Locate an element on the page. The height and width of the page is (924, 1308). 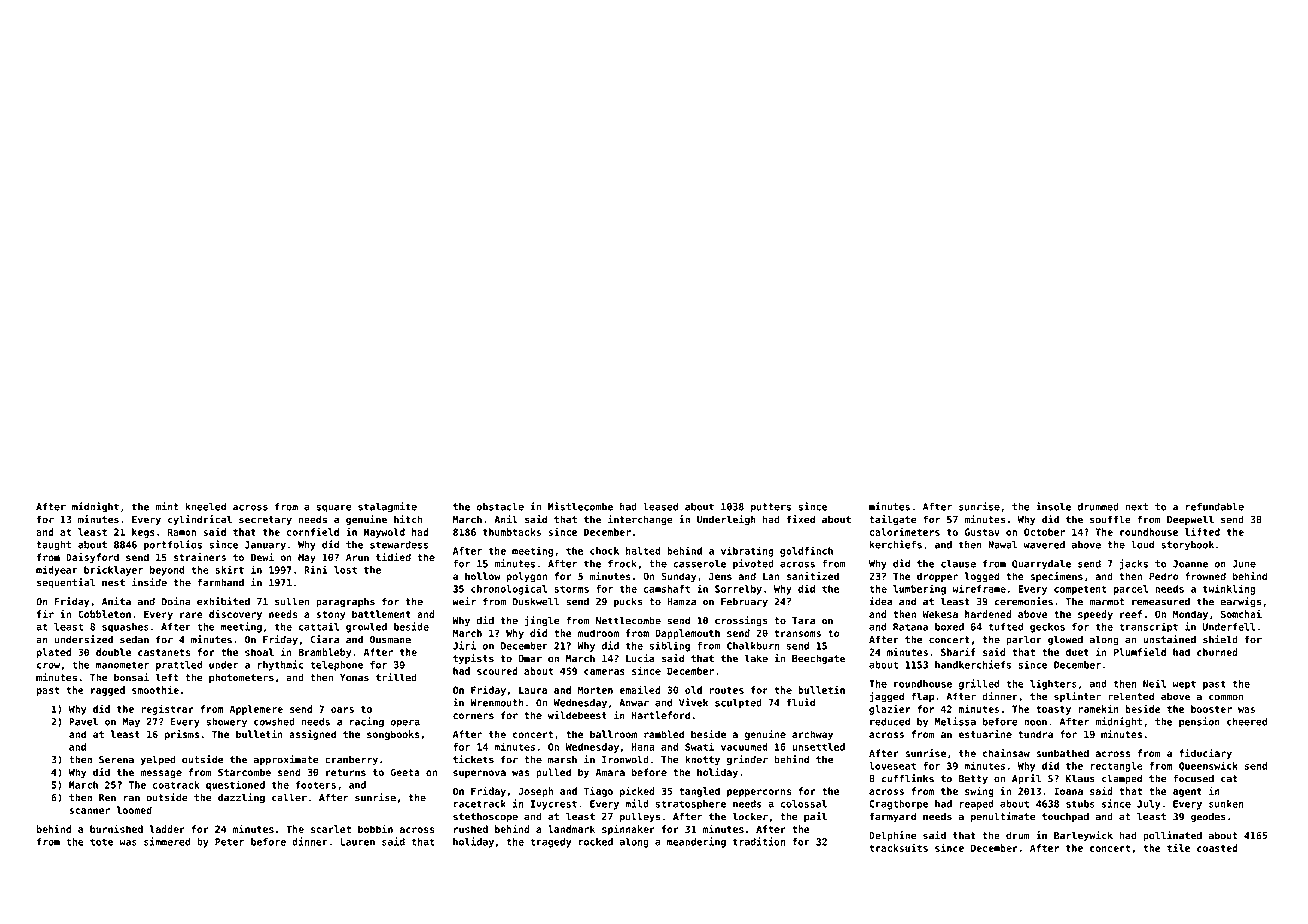
marsh is located at coordinates (562, 759).
